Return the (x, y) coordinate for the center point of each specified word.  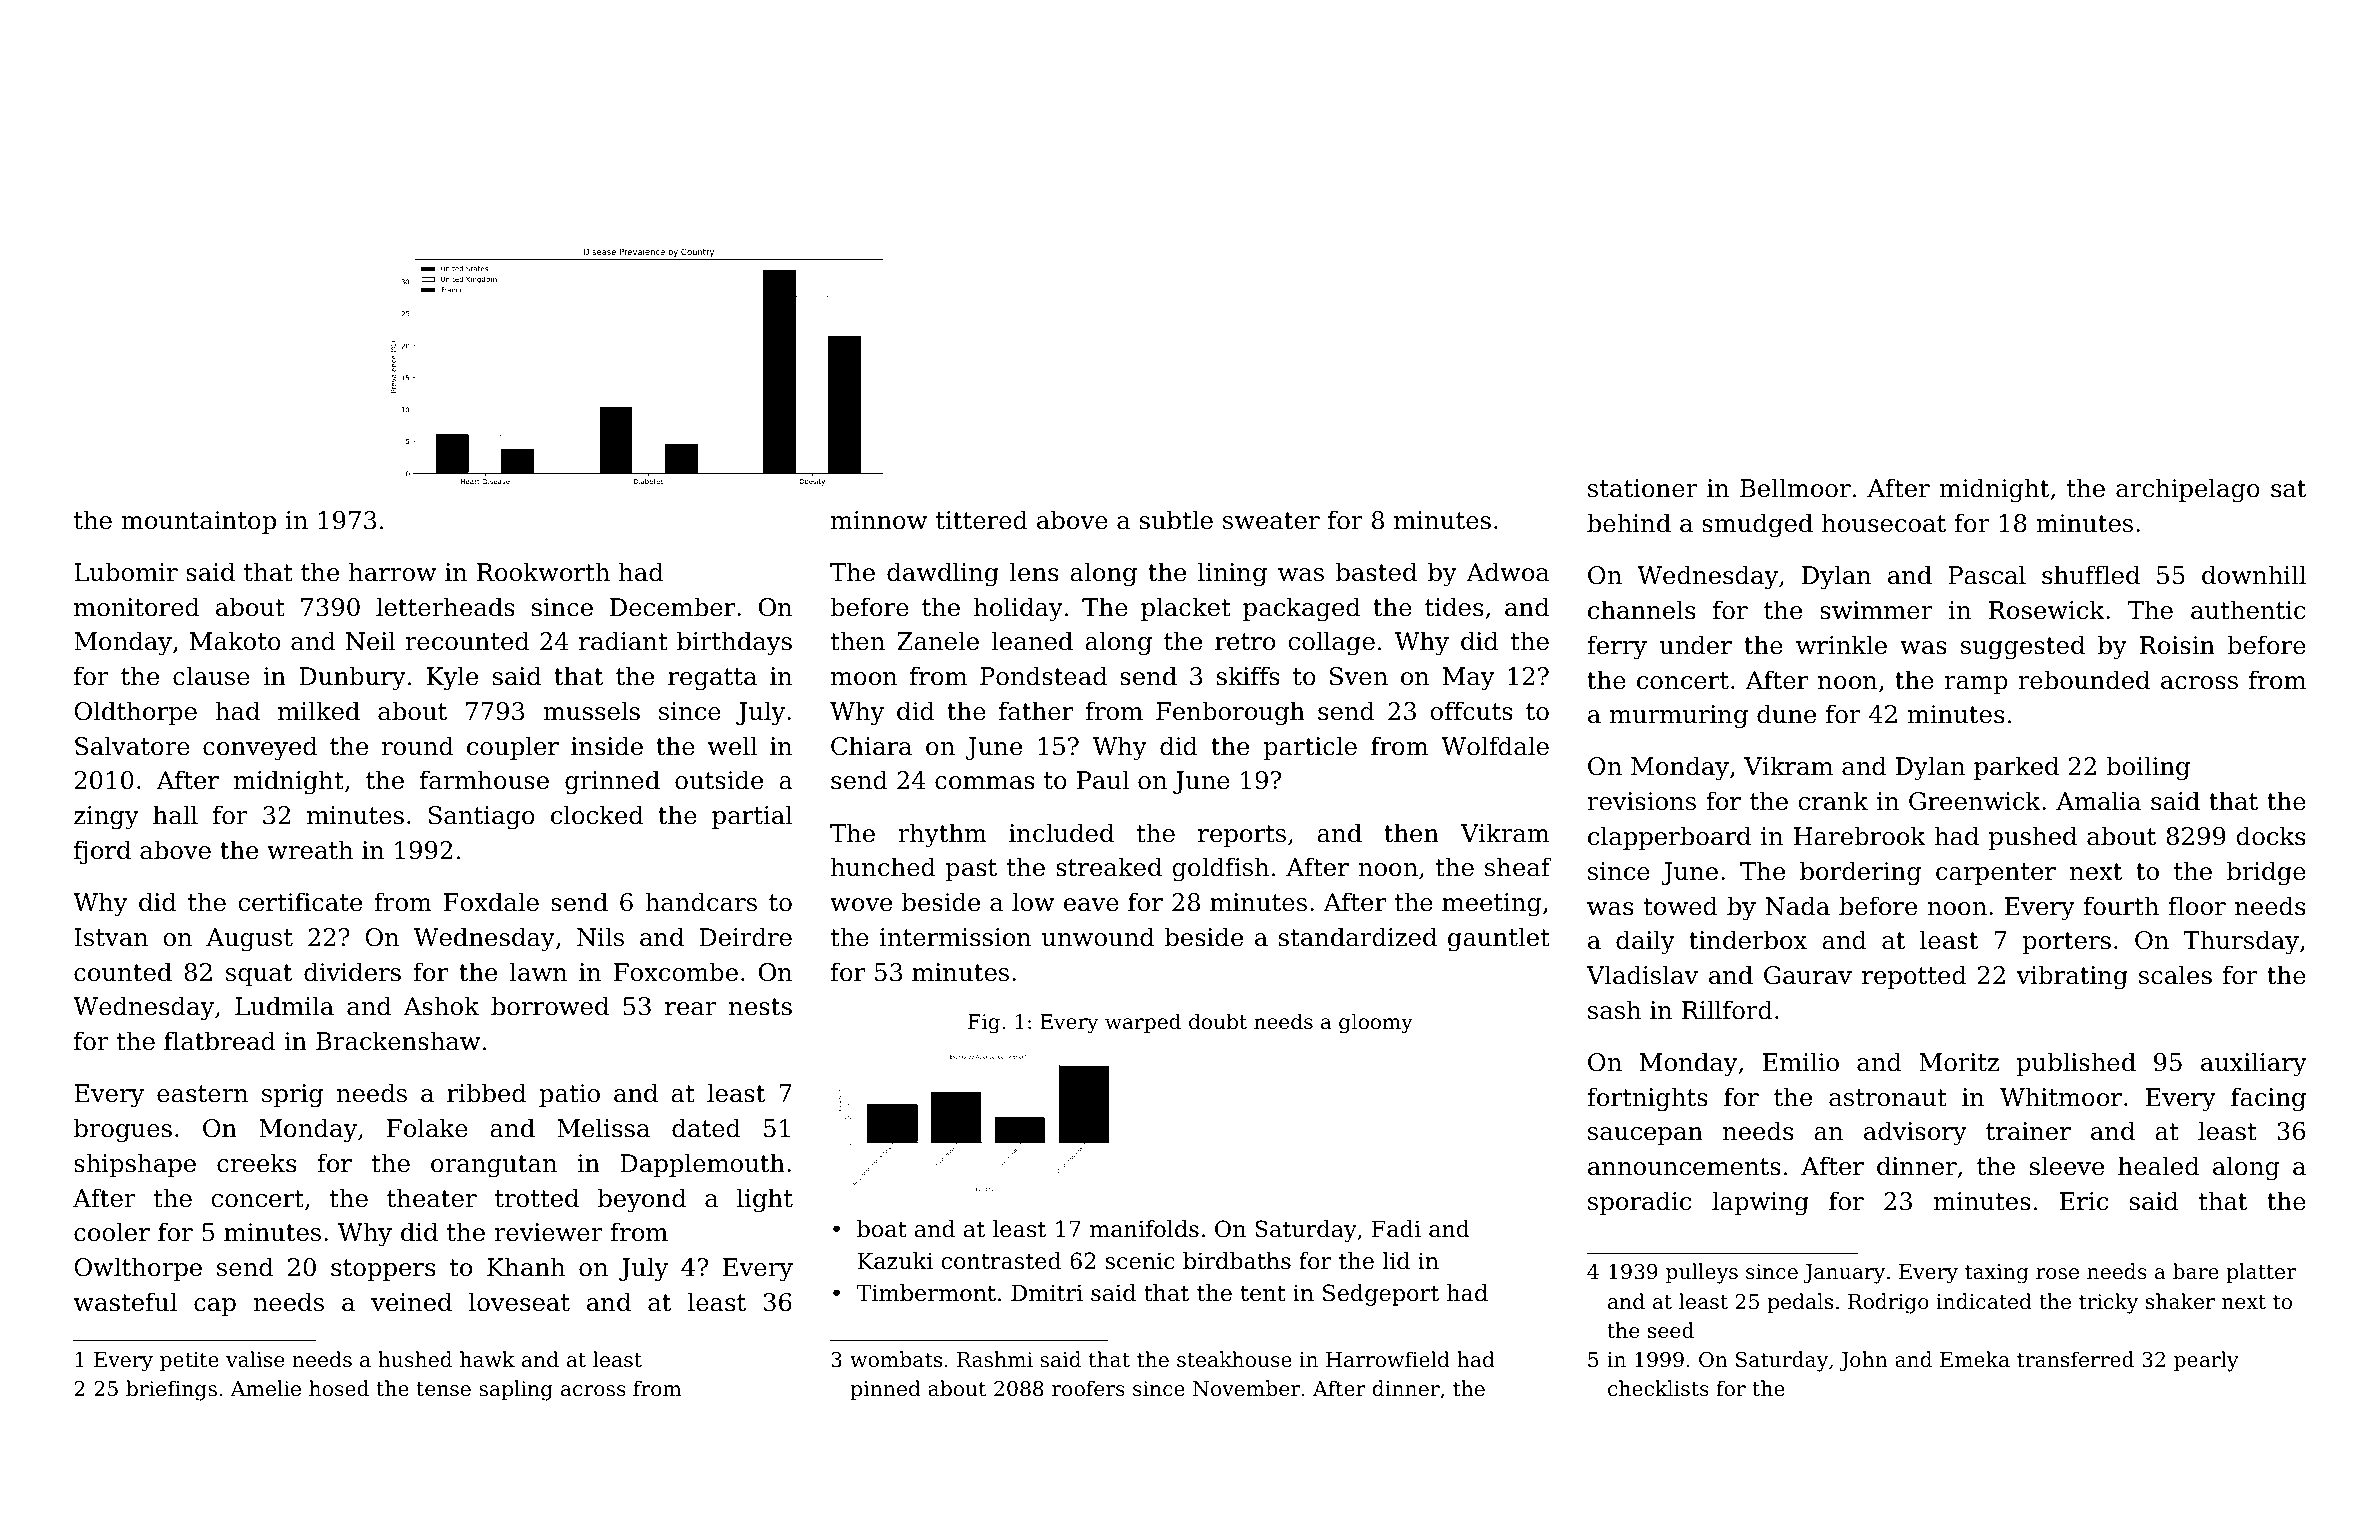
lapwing (1760, 1203)
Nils (600, 937)
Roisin (2177, 645)
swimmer (1876, 610)
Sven (1359, 676)
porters (2066, 943)
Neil (371, 641)
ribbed (486, 1093)
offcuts (1471, 711)
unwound (1098, 937)
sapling (516, 1390)
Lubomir (126, 572)
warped (1143, 1023)
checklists (1658, 1388)
